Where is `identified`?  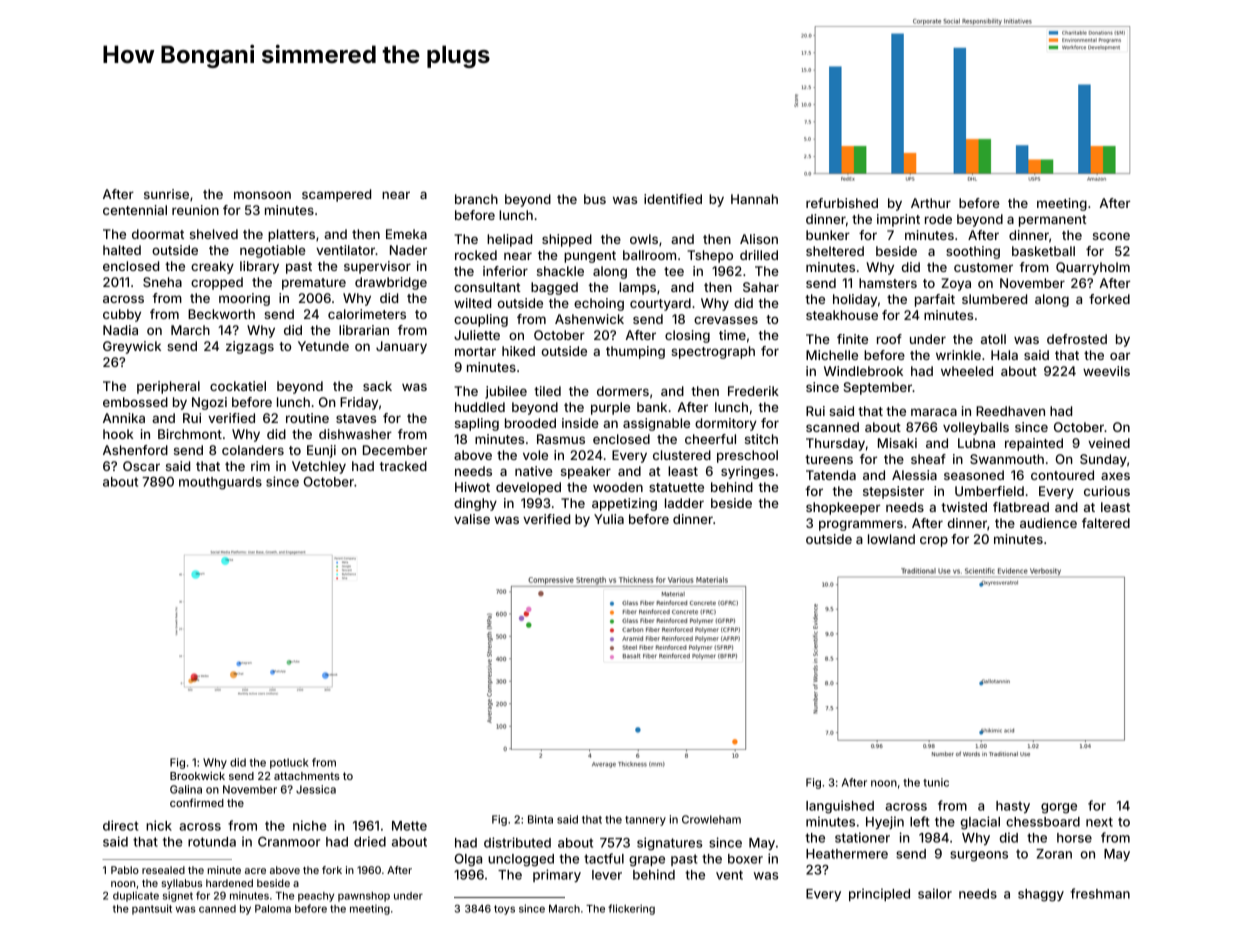 identified is located at coordinates (673, 199).
